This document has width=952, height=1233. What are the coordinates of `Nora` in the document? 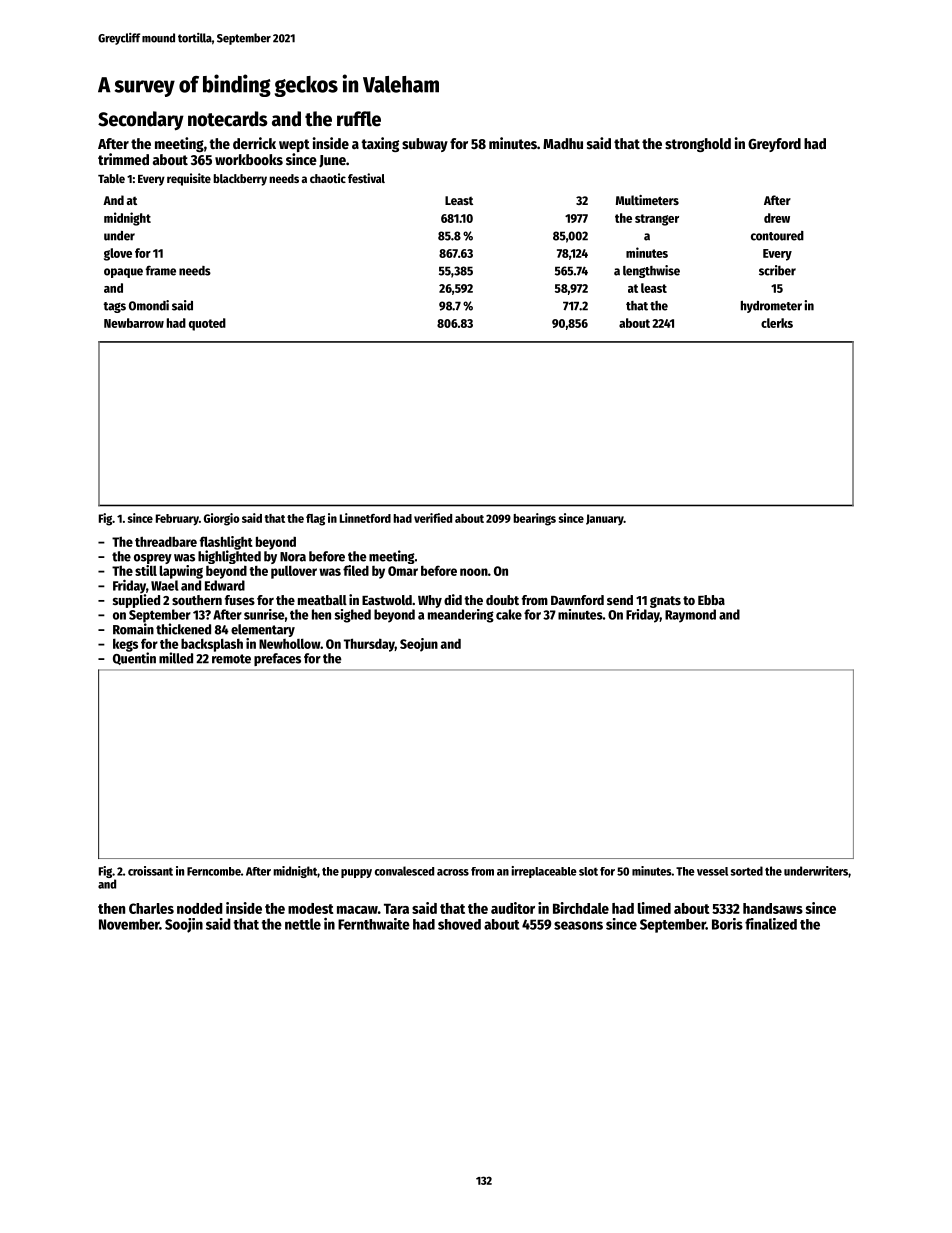 It's located at (293, 557).
